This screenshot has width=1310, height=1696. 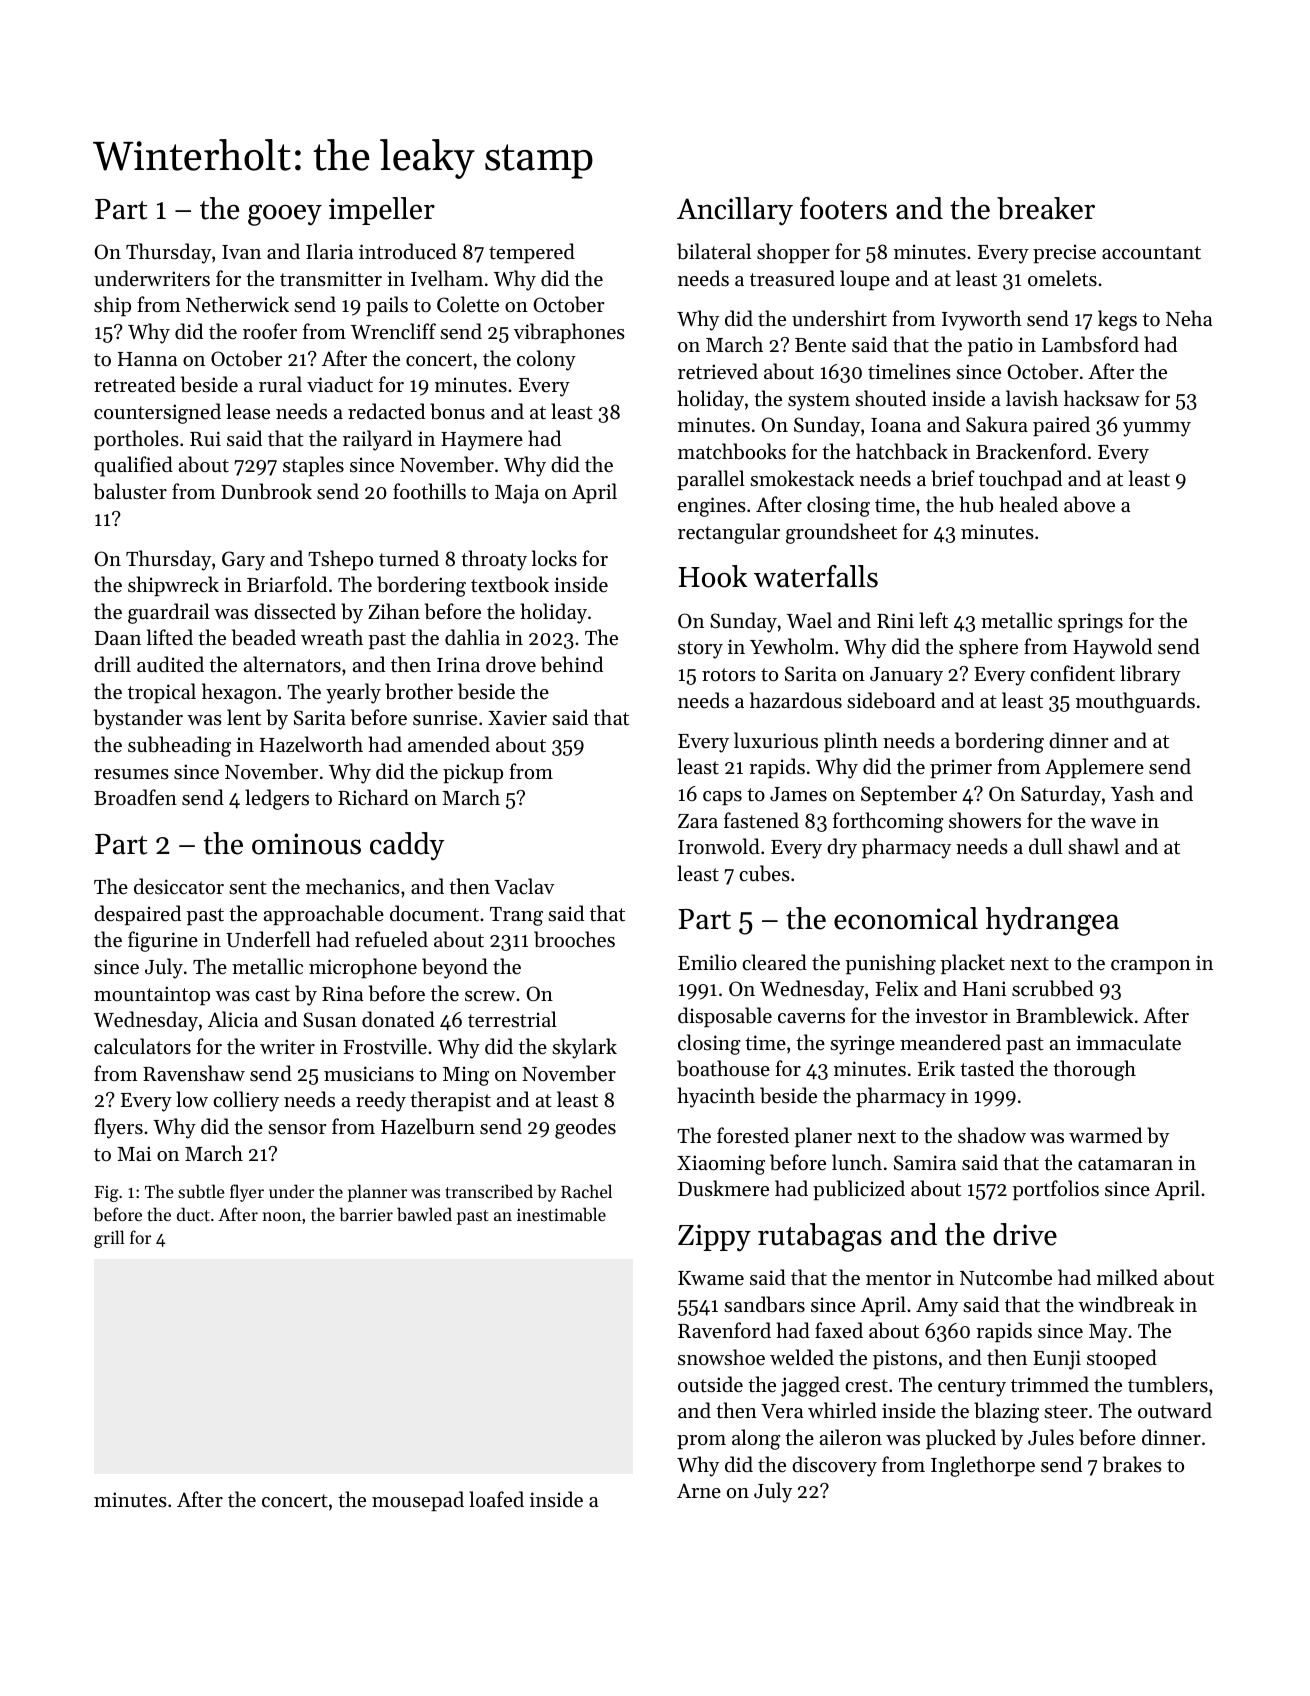 What do you see at coordinates (1053, 988) in the screenshot?
I see `scrubbed` at bounding box center [1053, 988].
